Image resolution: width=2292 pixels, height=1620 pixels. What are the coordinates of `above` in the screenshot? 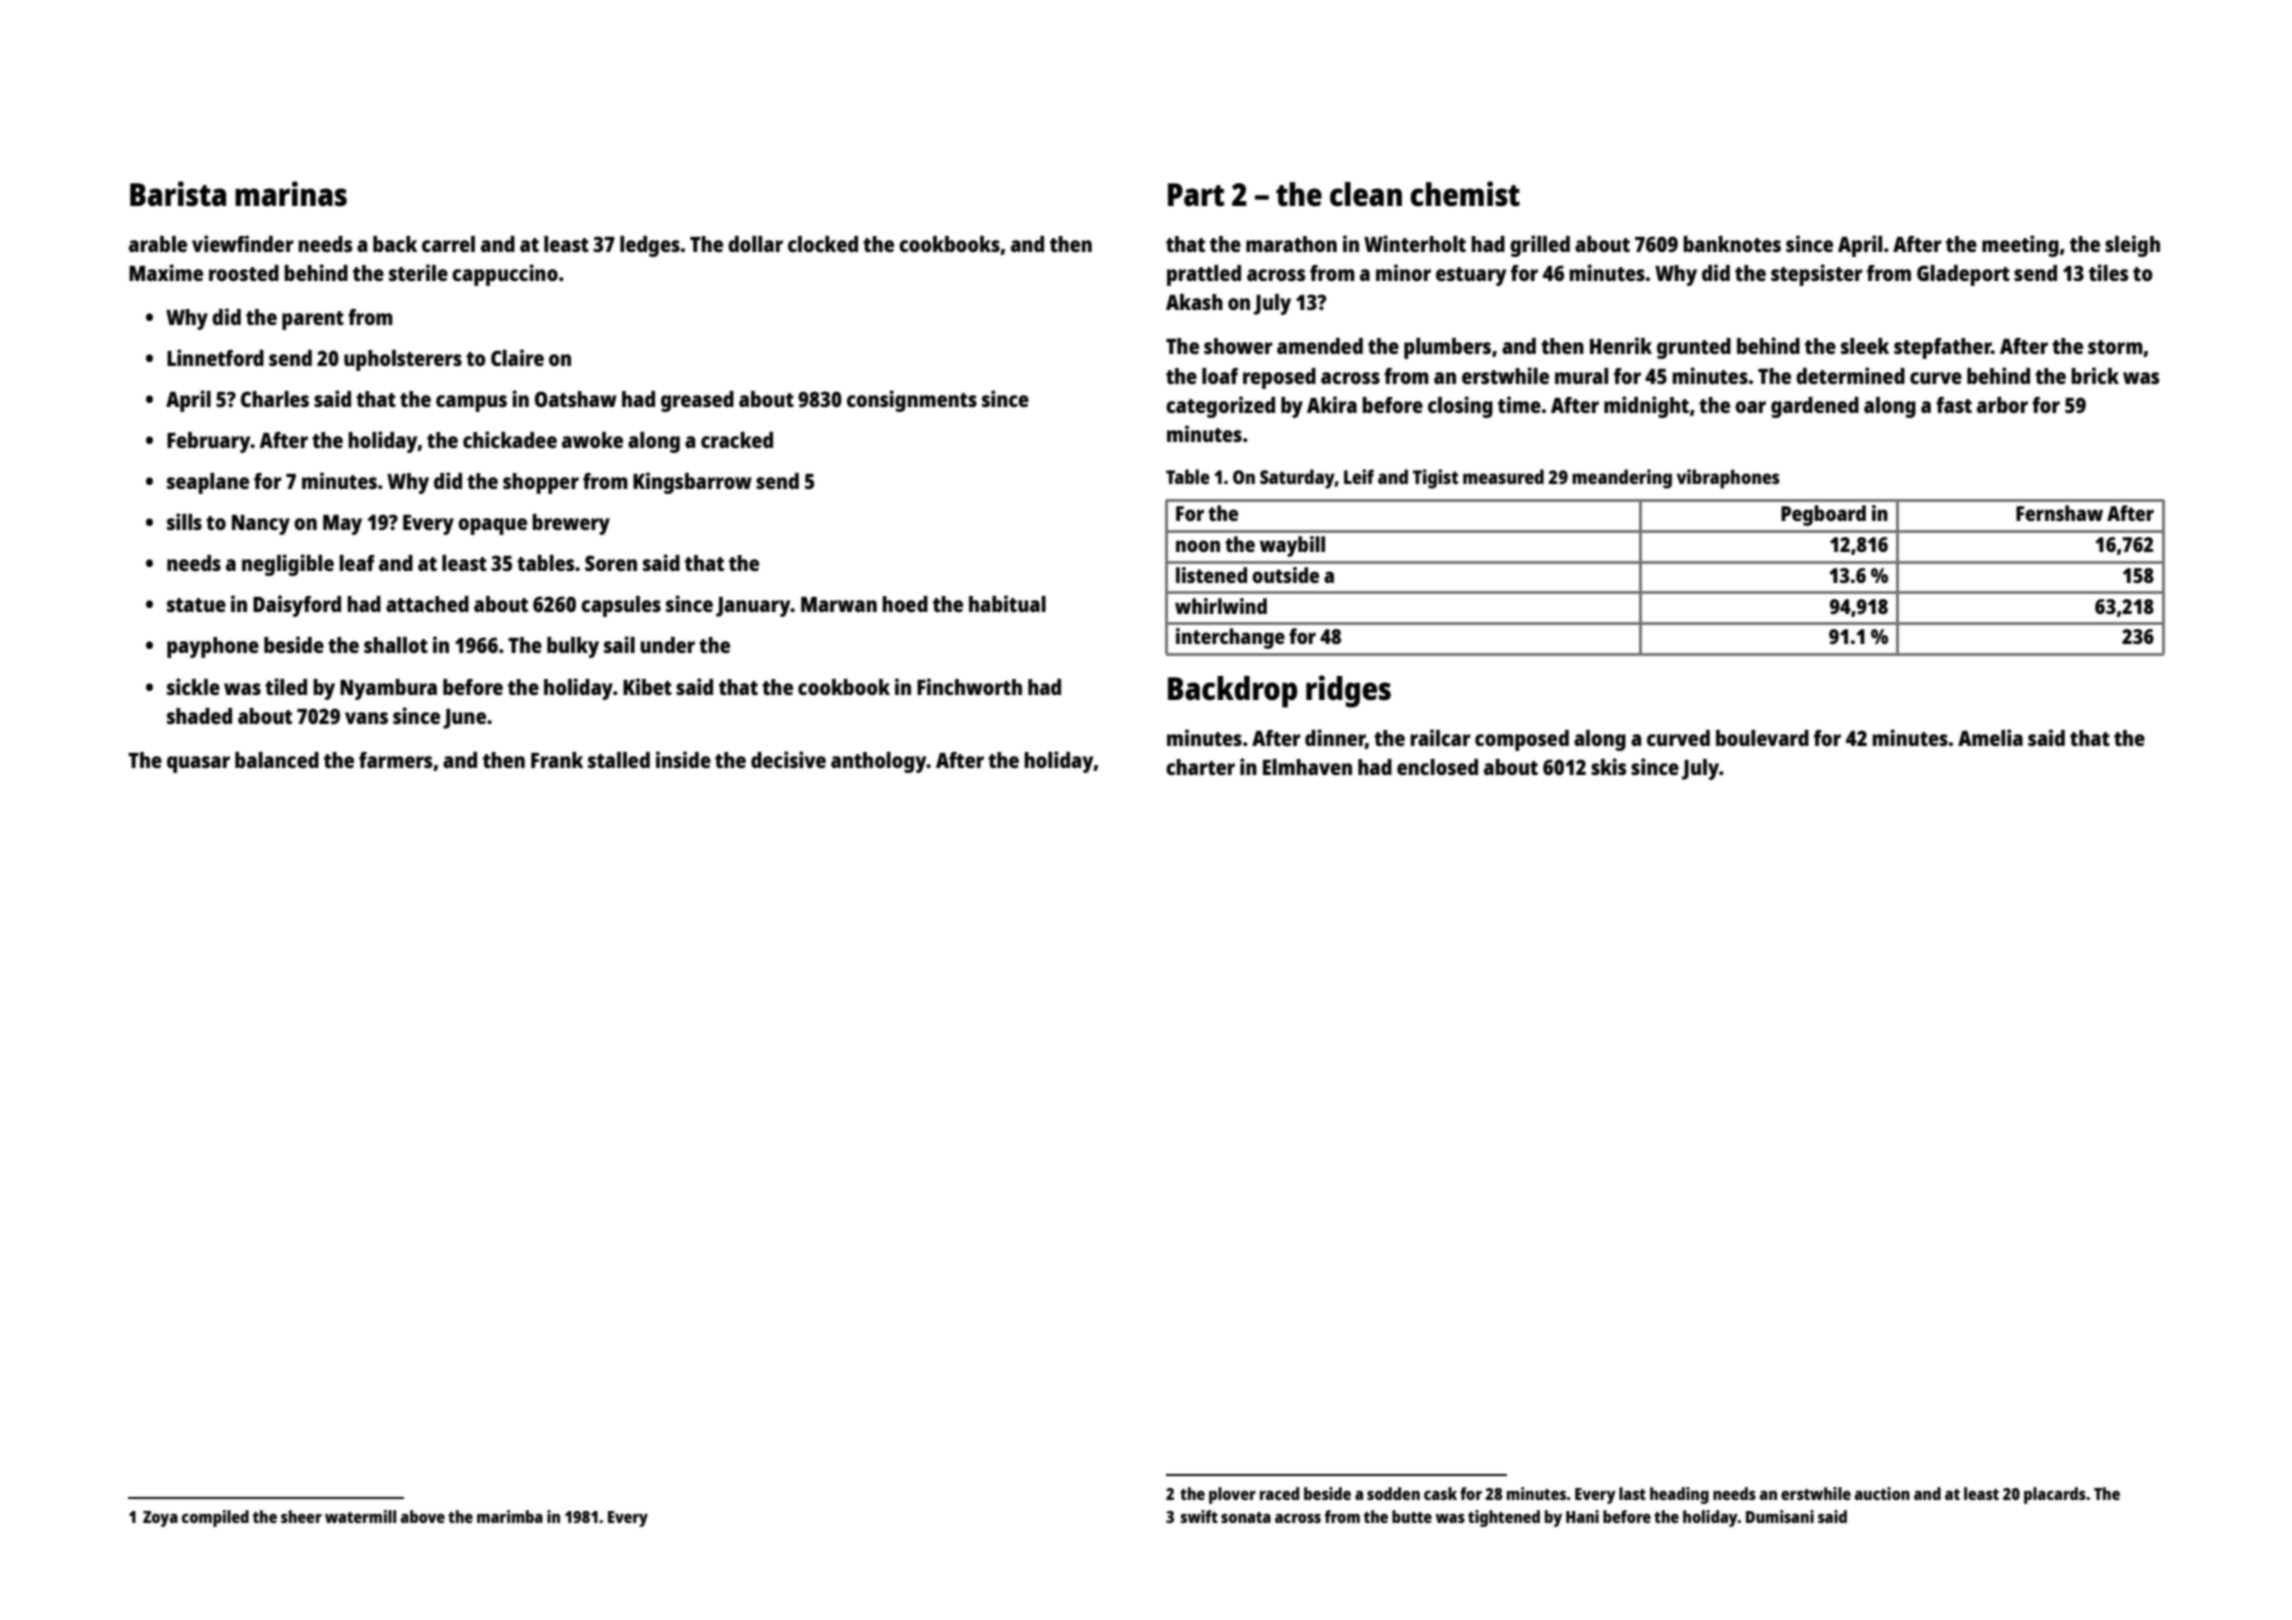 It's located at (422, 1516).
